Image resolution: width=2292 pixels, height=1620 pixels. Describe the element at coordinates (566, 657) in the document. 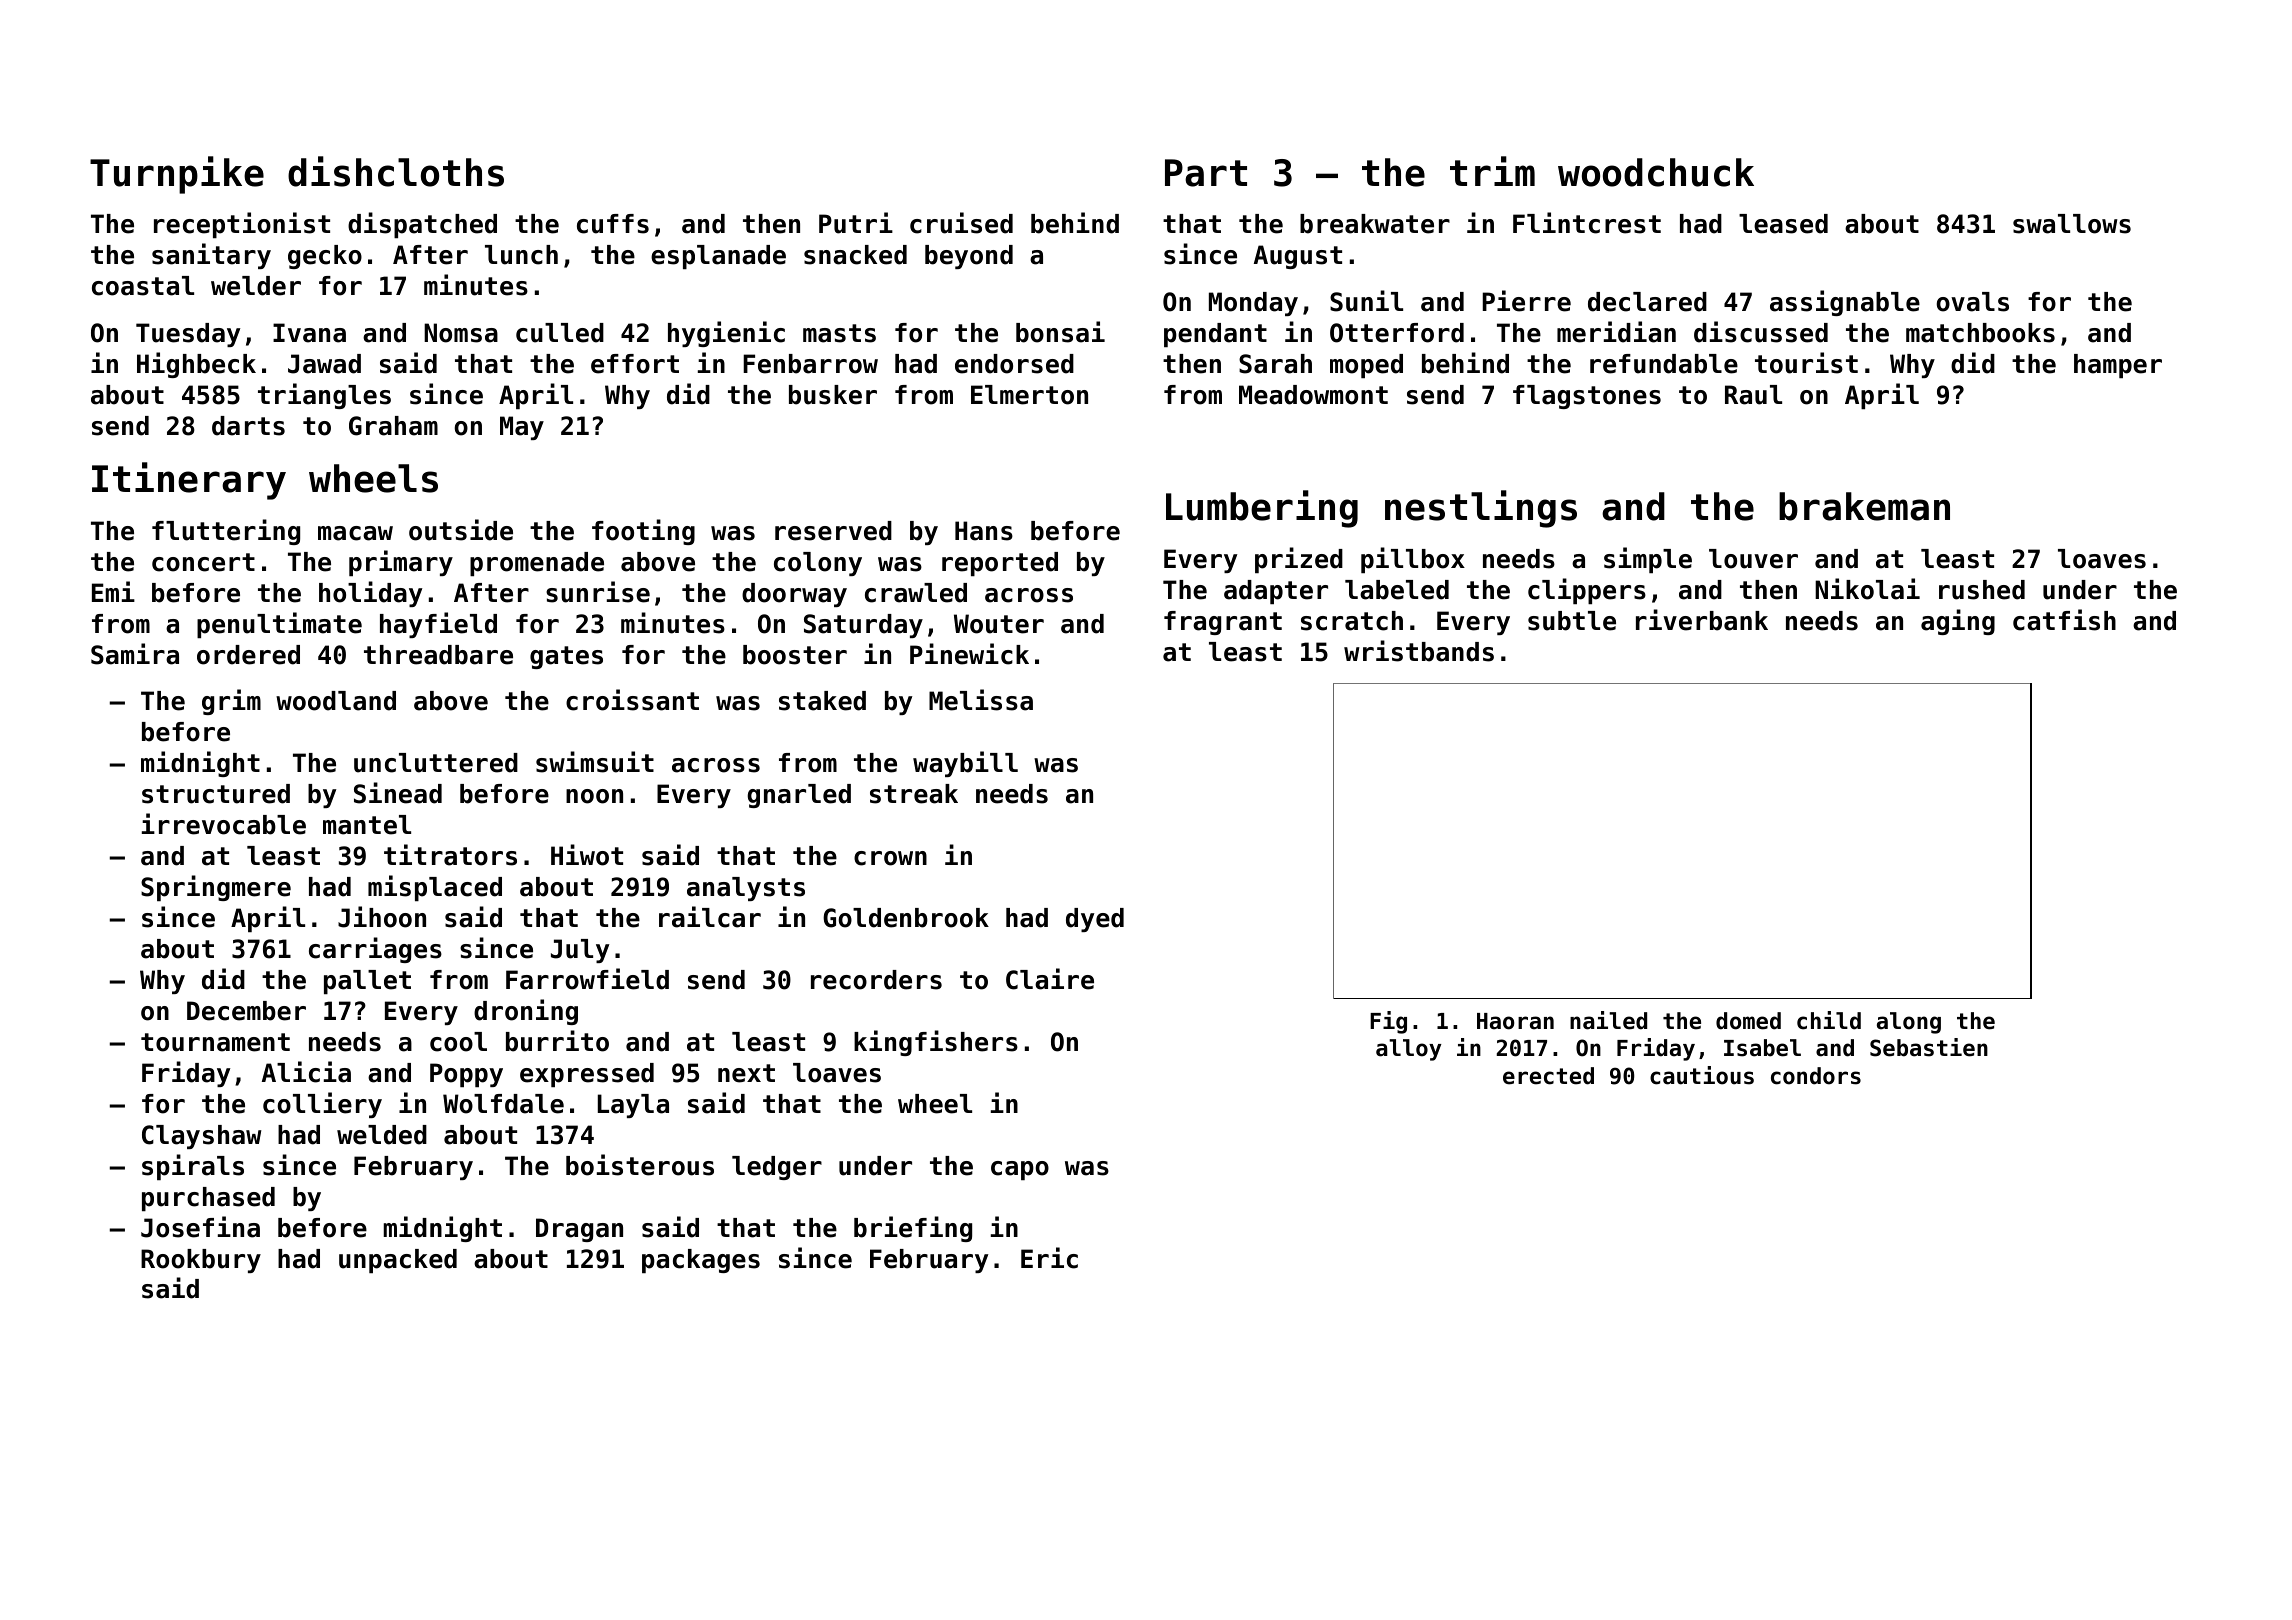

I see `gates` at that location.
